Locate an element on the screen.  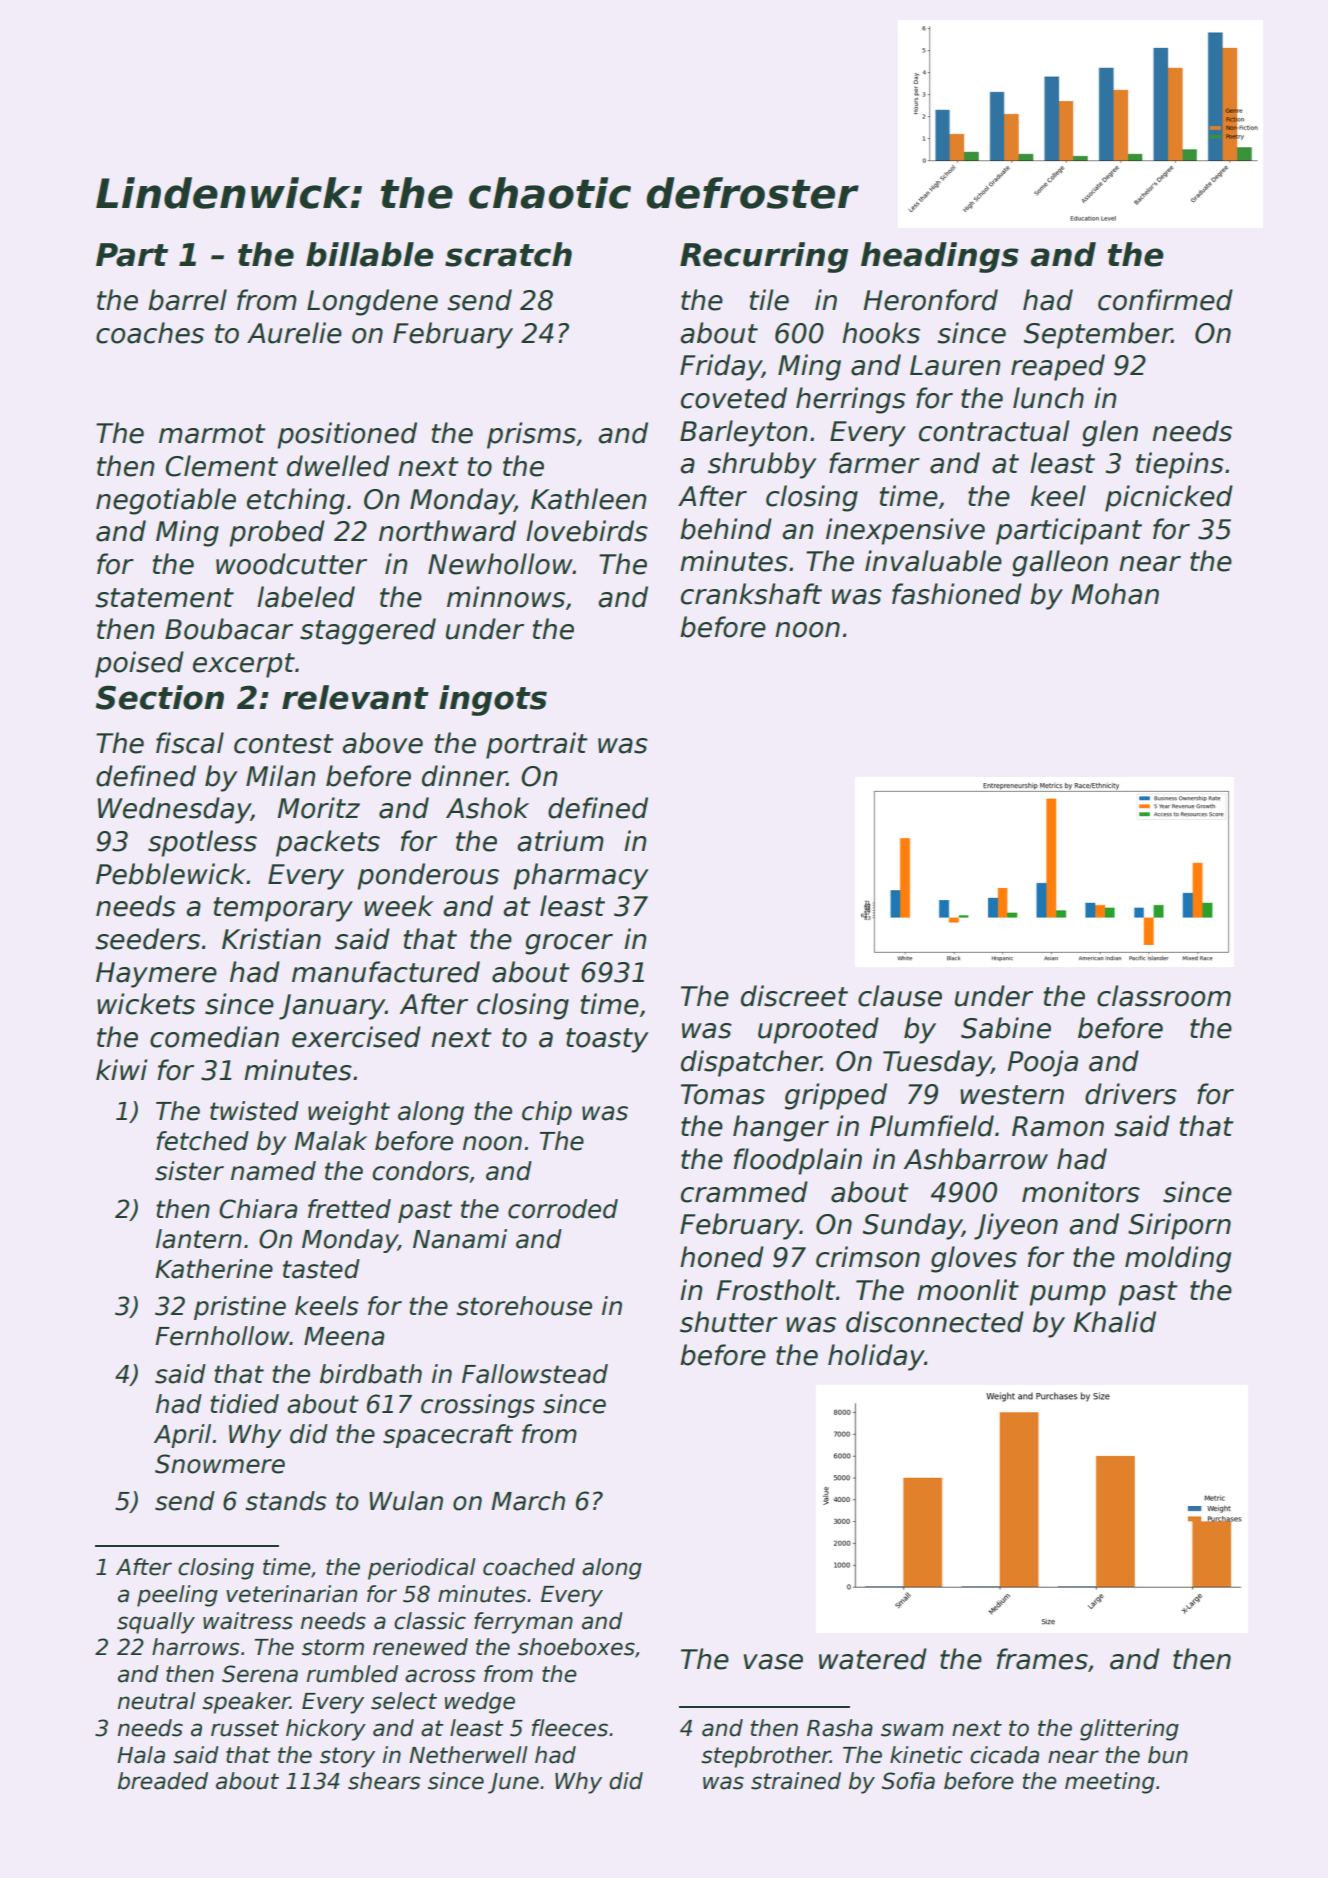
marmot is located at coordinates (212, 434).
